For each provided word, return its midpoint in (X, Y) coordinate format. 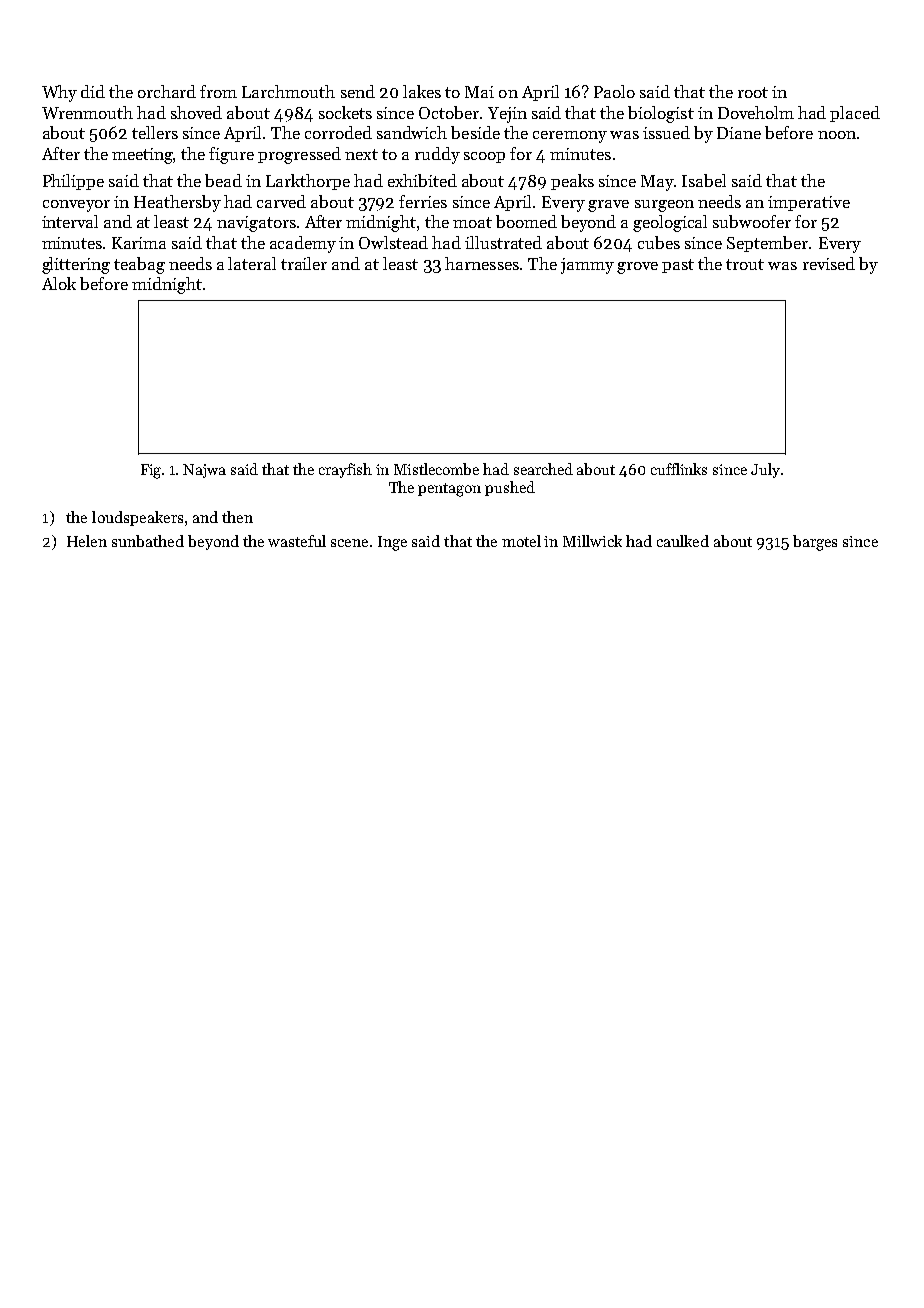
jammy (587, 266)
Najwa (204, 471)
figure (231, 155)
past (678, 266)
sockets (345, 112)
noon (837, 135)
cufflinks (679, 469)
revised (829, 263)
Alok (59, 283)
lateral (252, 263)
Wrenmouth (87, 112)
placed (855, 114)
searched (543, 469)
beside (475, 132)
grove (637, 268)
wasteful (297, 541)
